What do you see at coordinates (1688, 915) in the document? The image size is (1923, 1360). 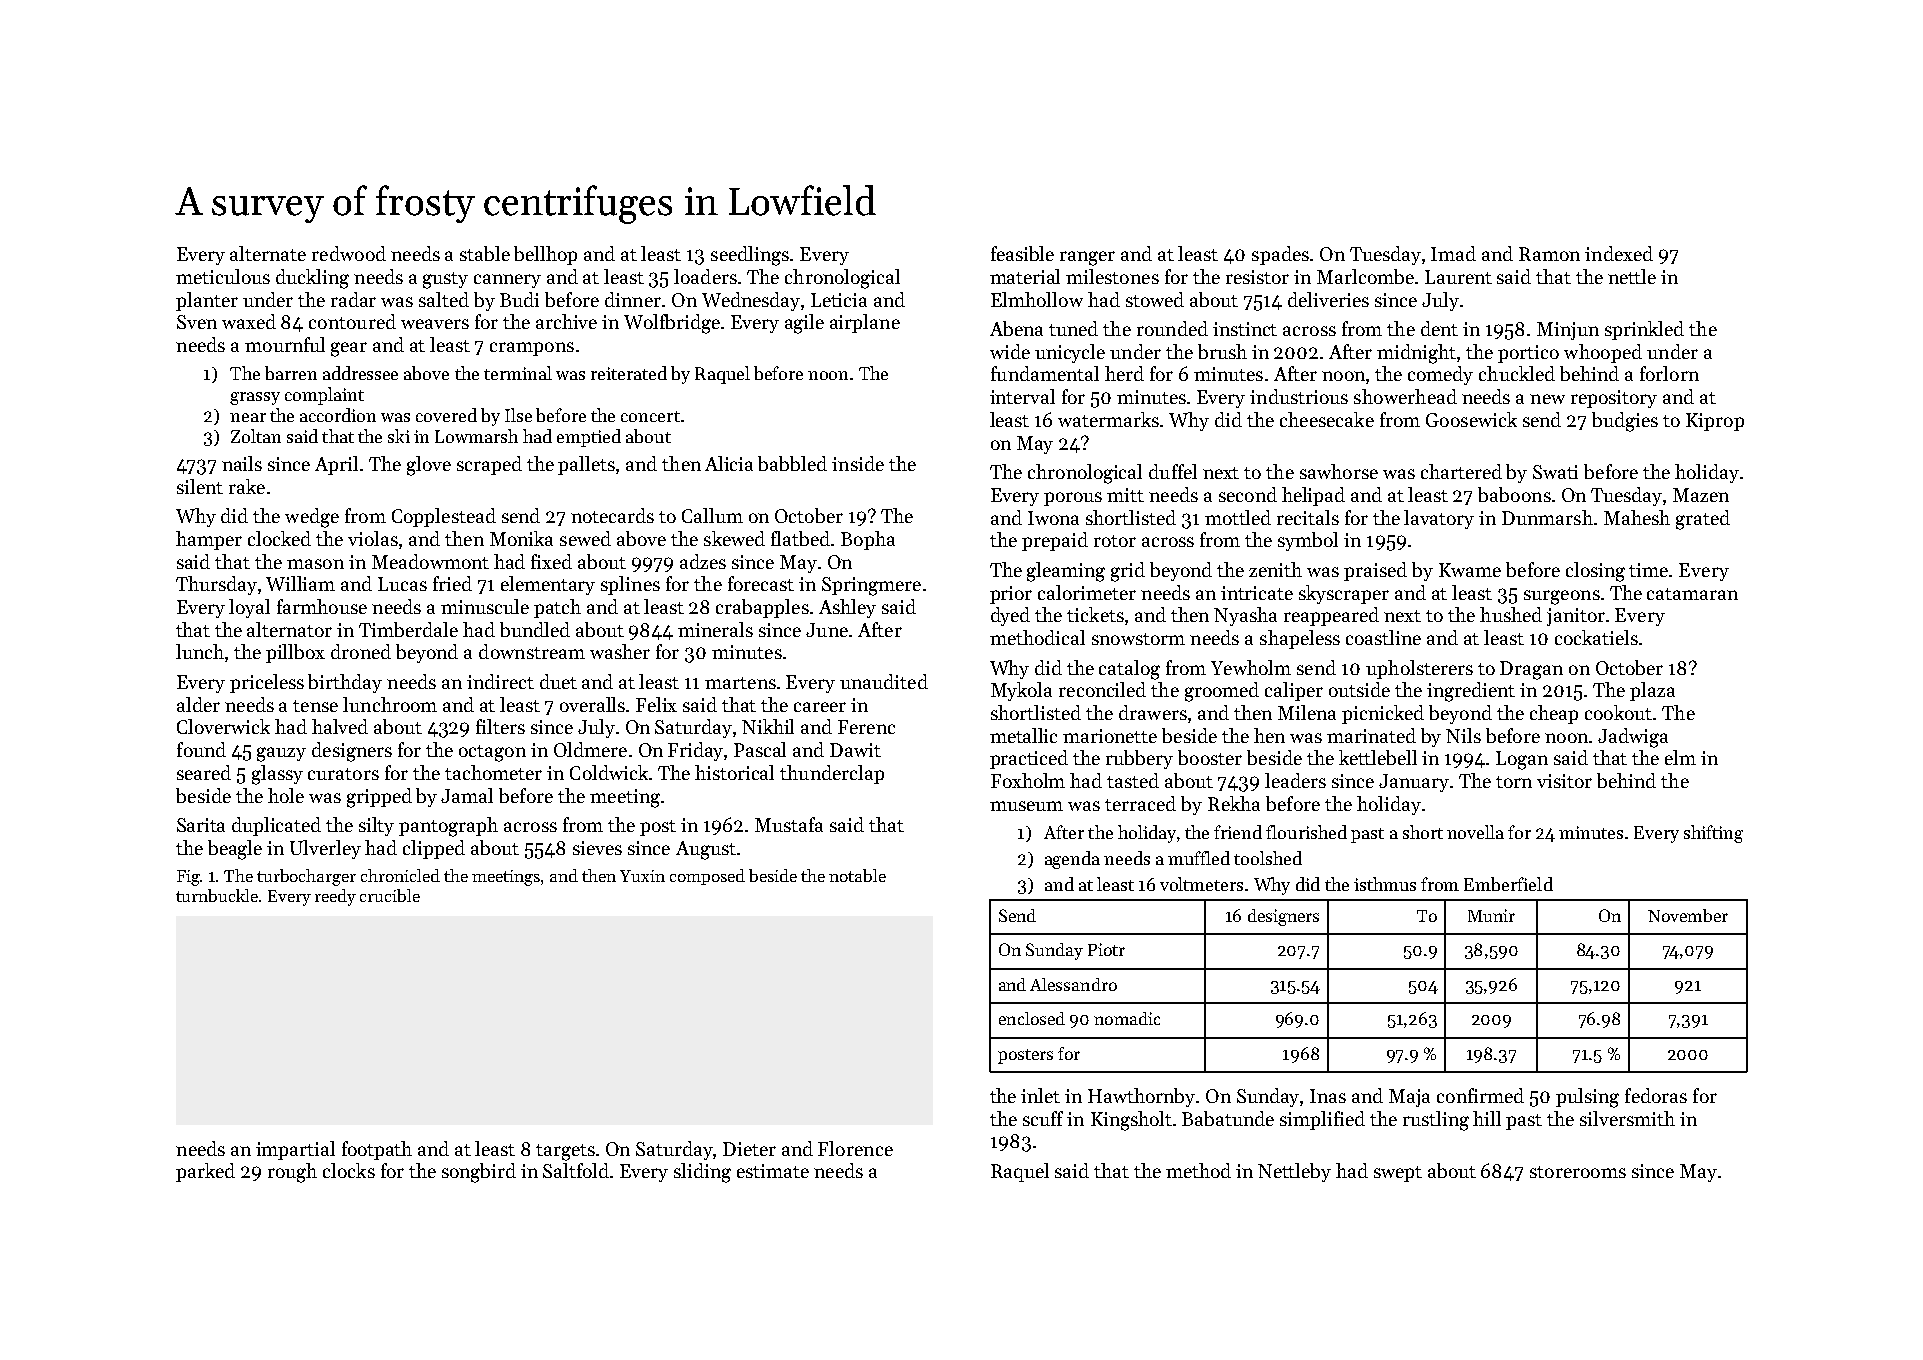 I see `November` at bounding box center [1688, 915].
